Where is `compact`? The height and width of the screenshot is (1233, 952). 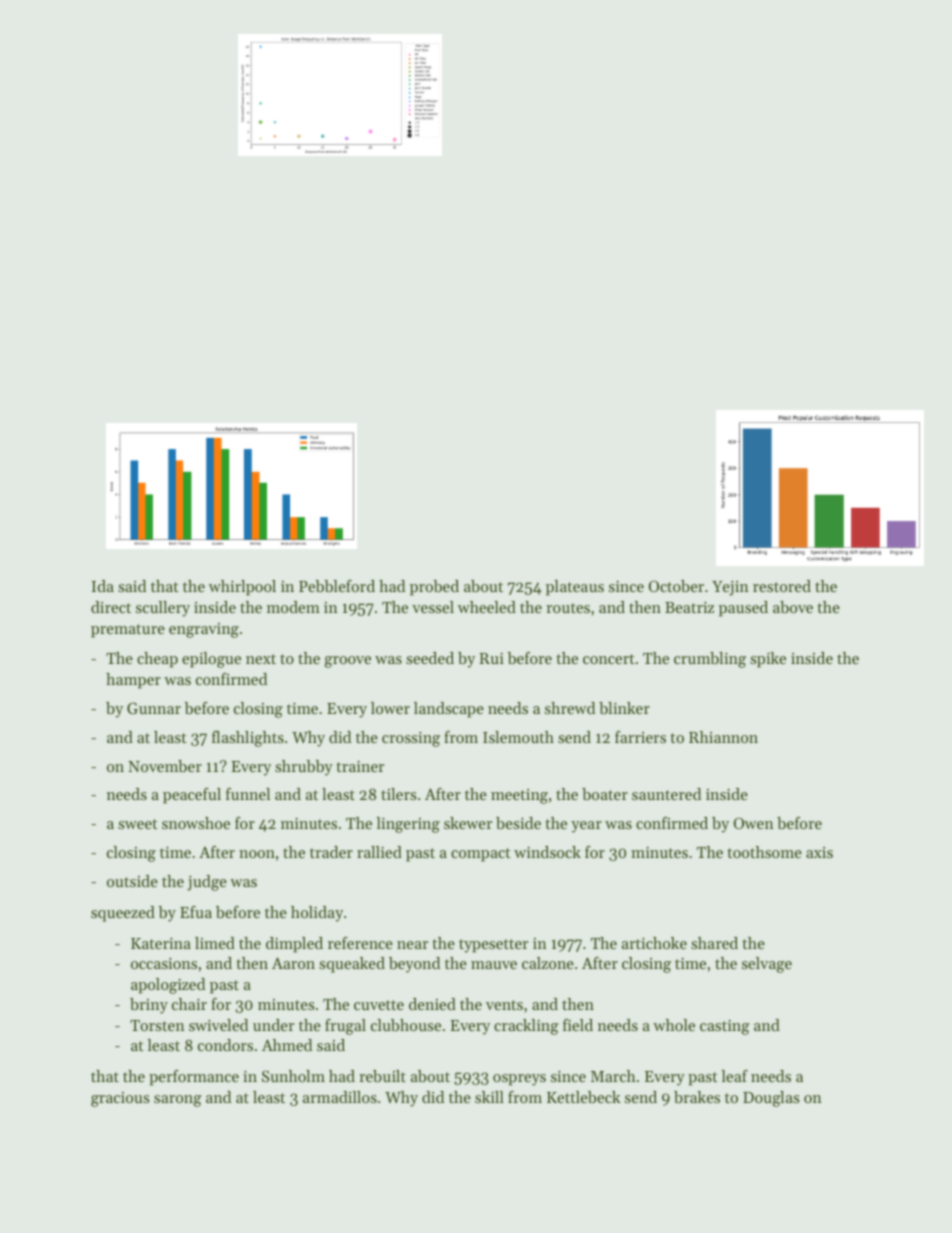
compact is located at coordinates (481, 855).
